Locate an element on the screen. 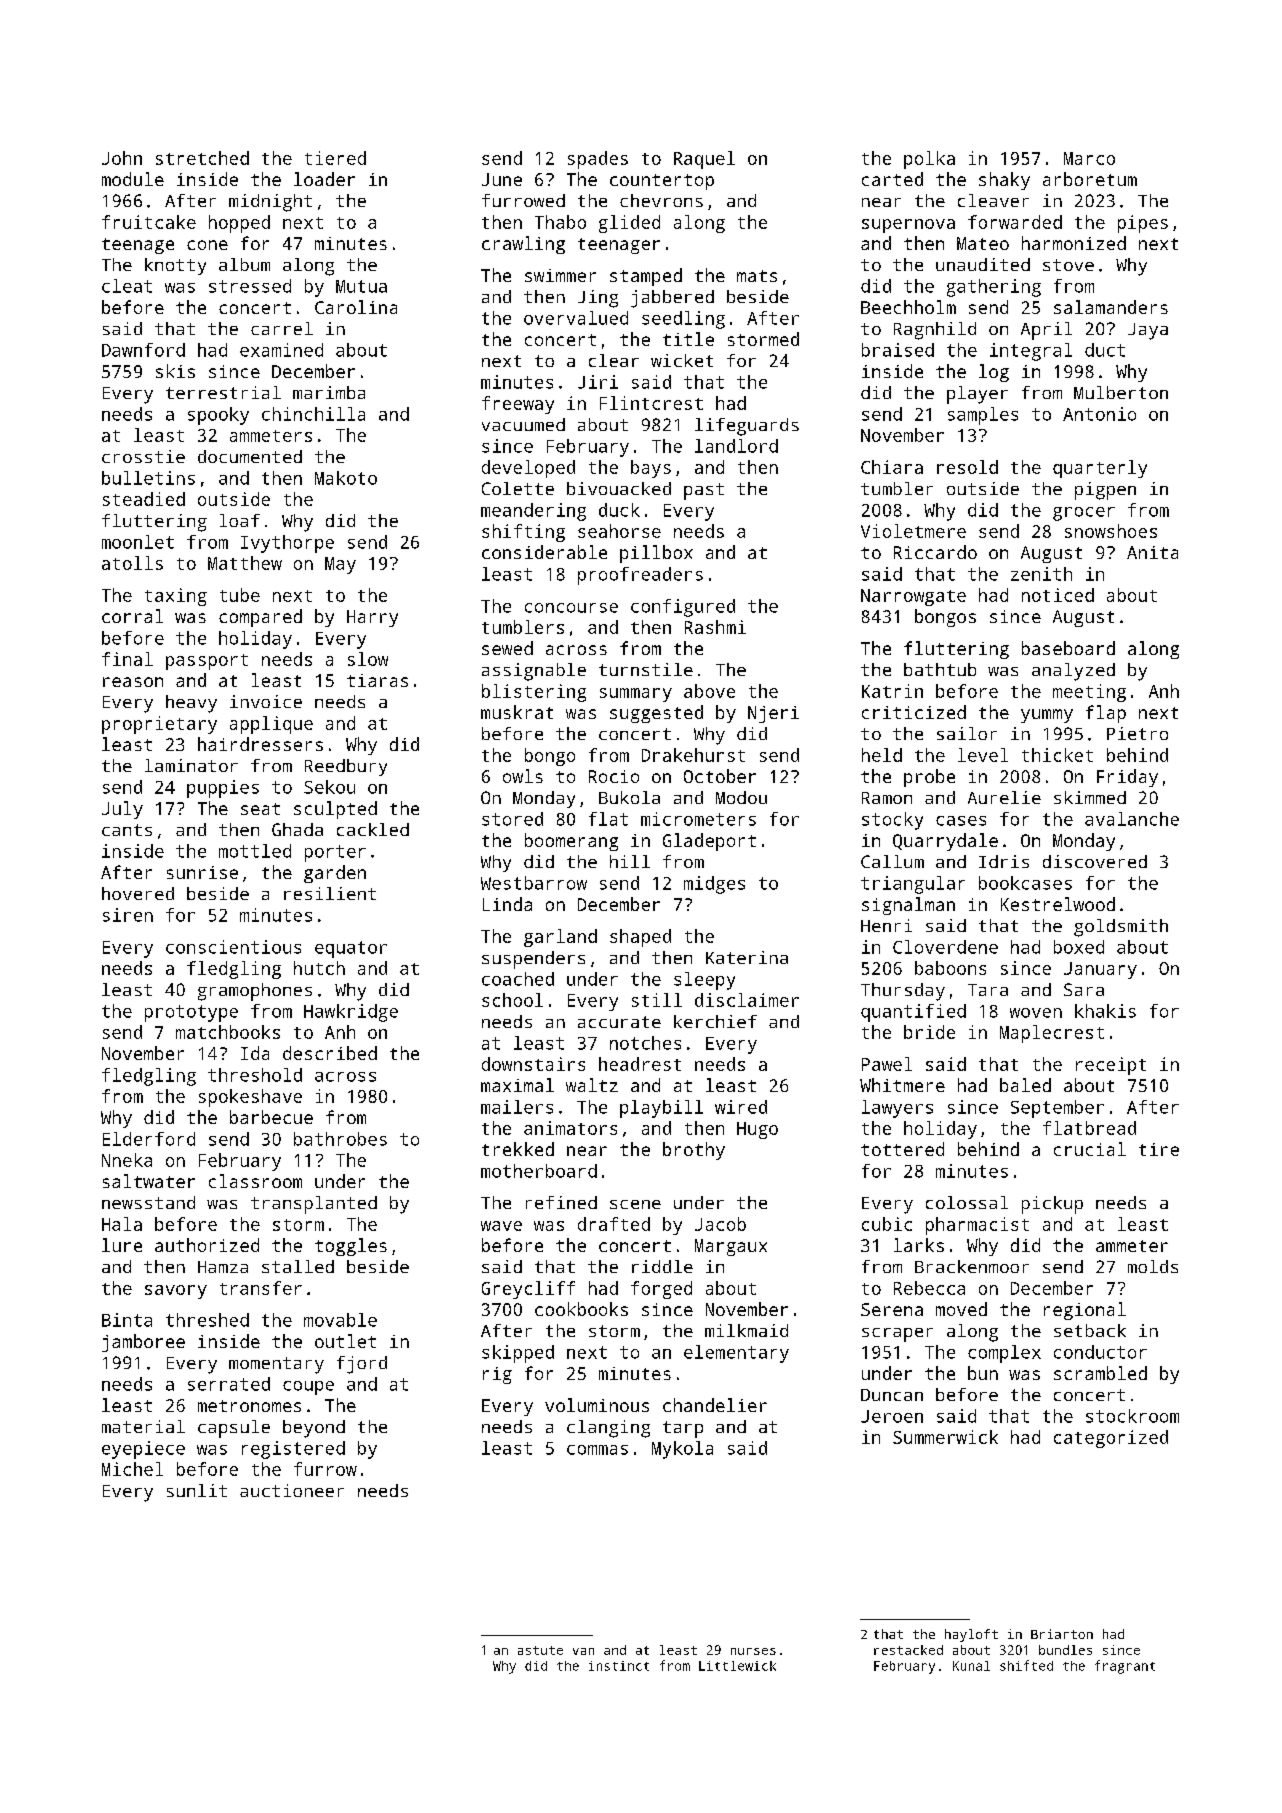  polka is located at coordinates (929, 160).
